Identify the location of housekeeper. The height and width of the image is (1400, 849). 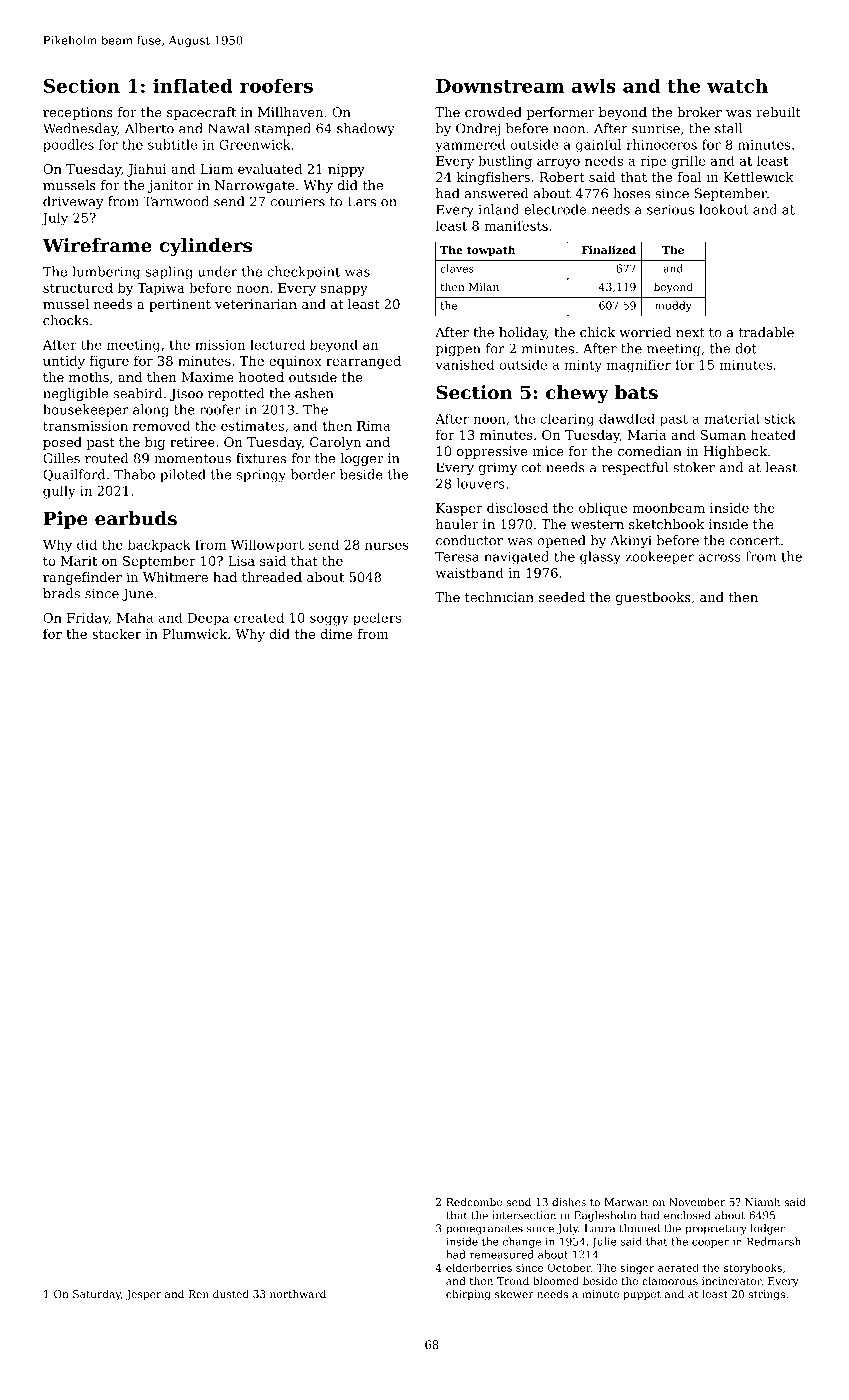
(86, 410).
